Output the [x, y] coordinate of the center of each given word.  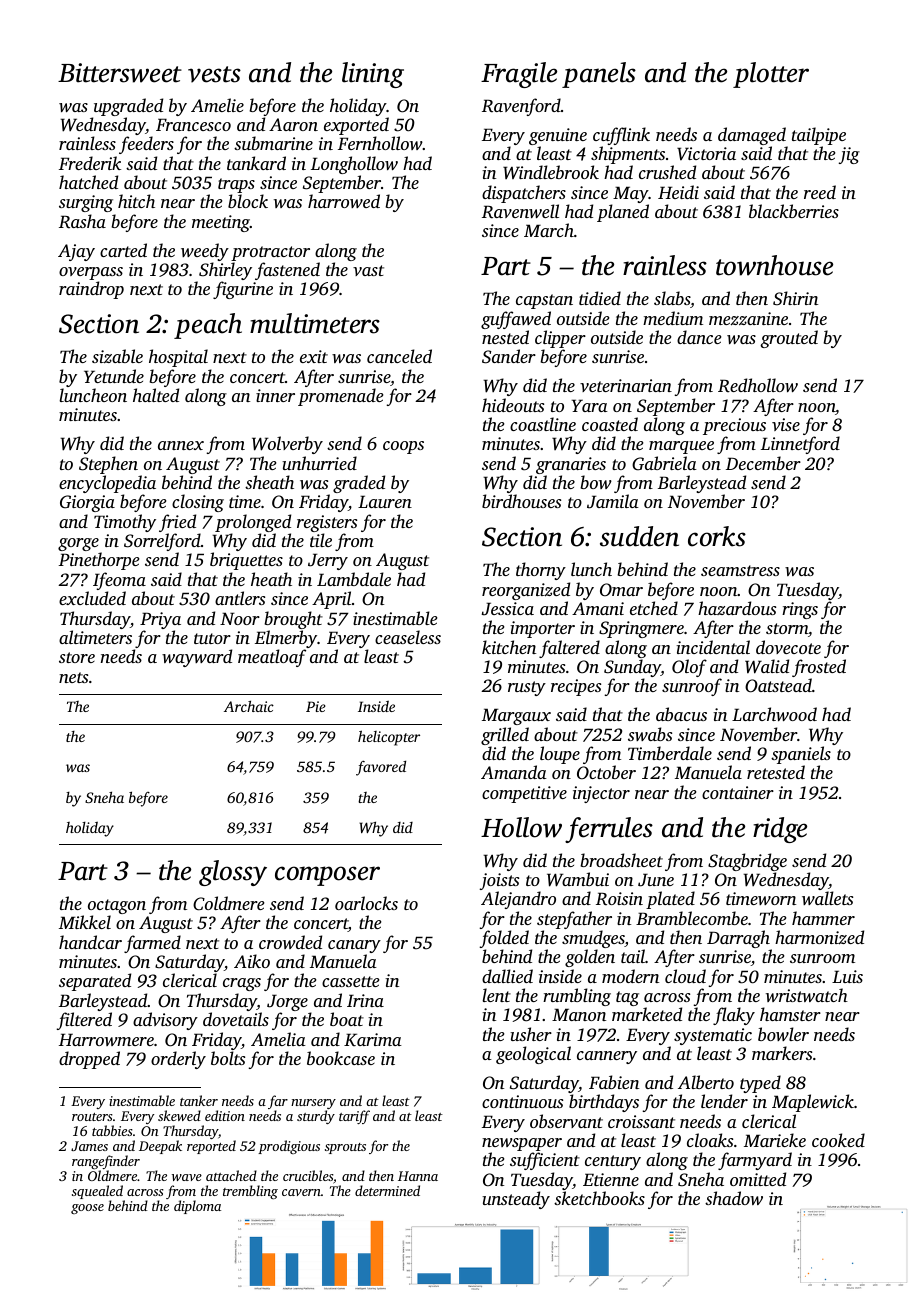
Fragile [519, 75]
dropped [89, 1060]
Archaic [249, 706]
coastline [543, 424]
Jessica [508, 609]
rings [800, 610]
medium [673, 318]
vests [214, 74]
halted [156, 395]
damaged [752, 136]
